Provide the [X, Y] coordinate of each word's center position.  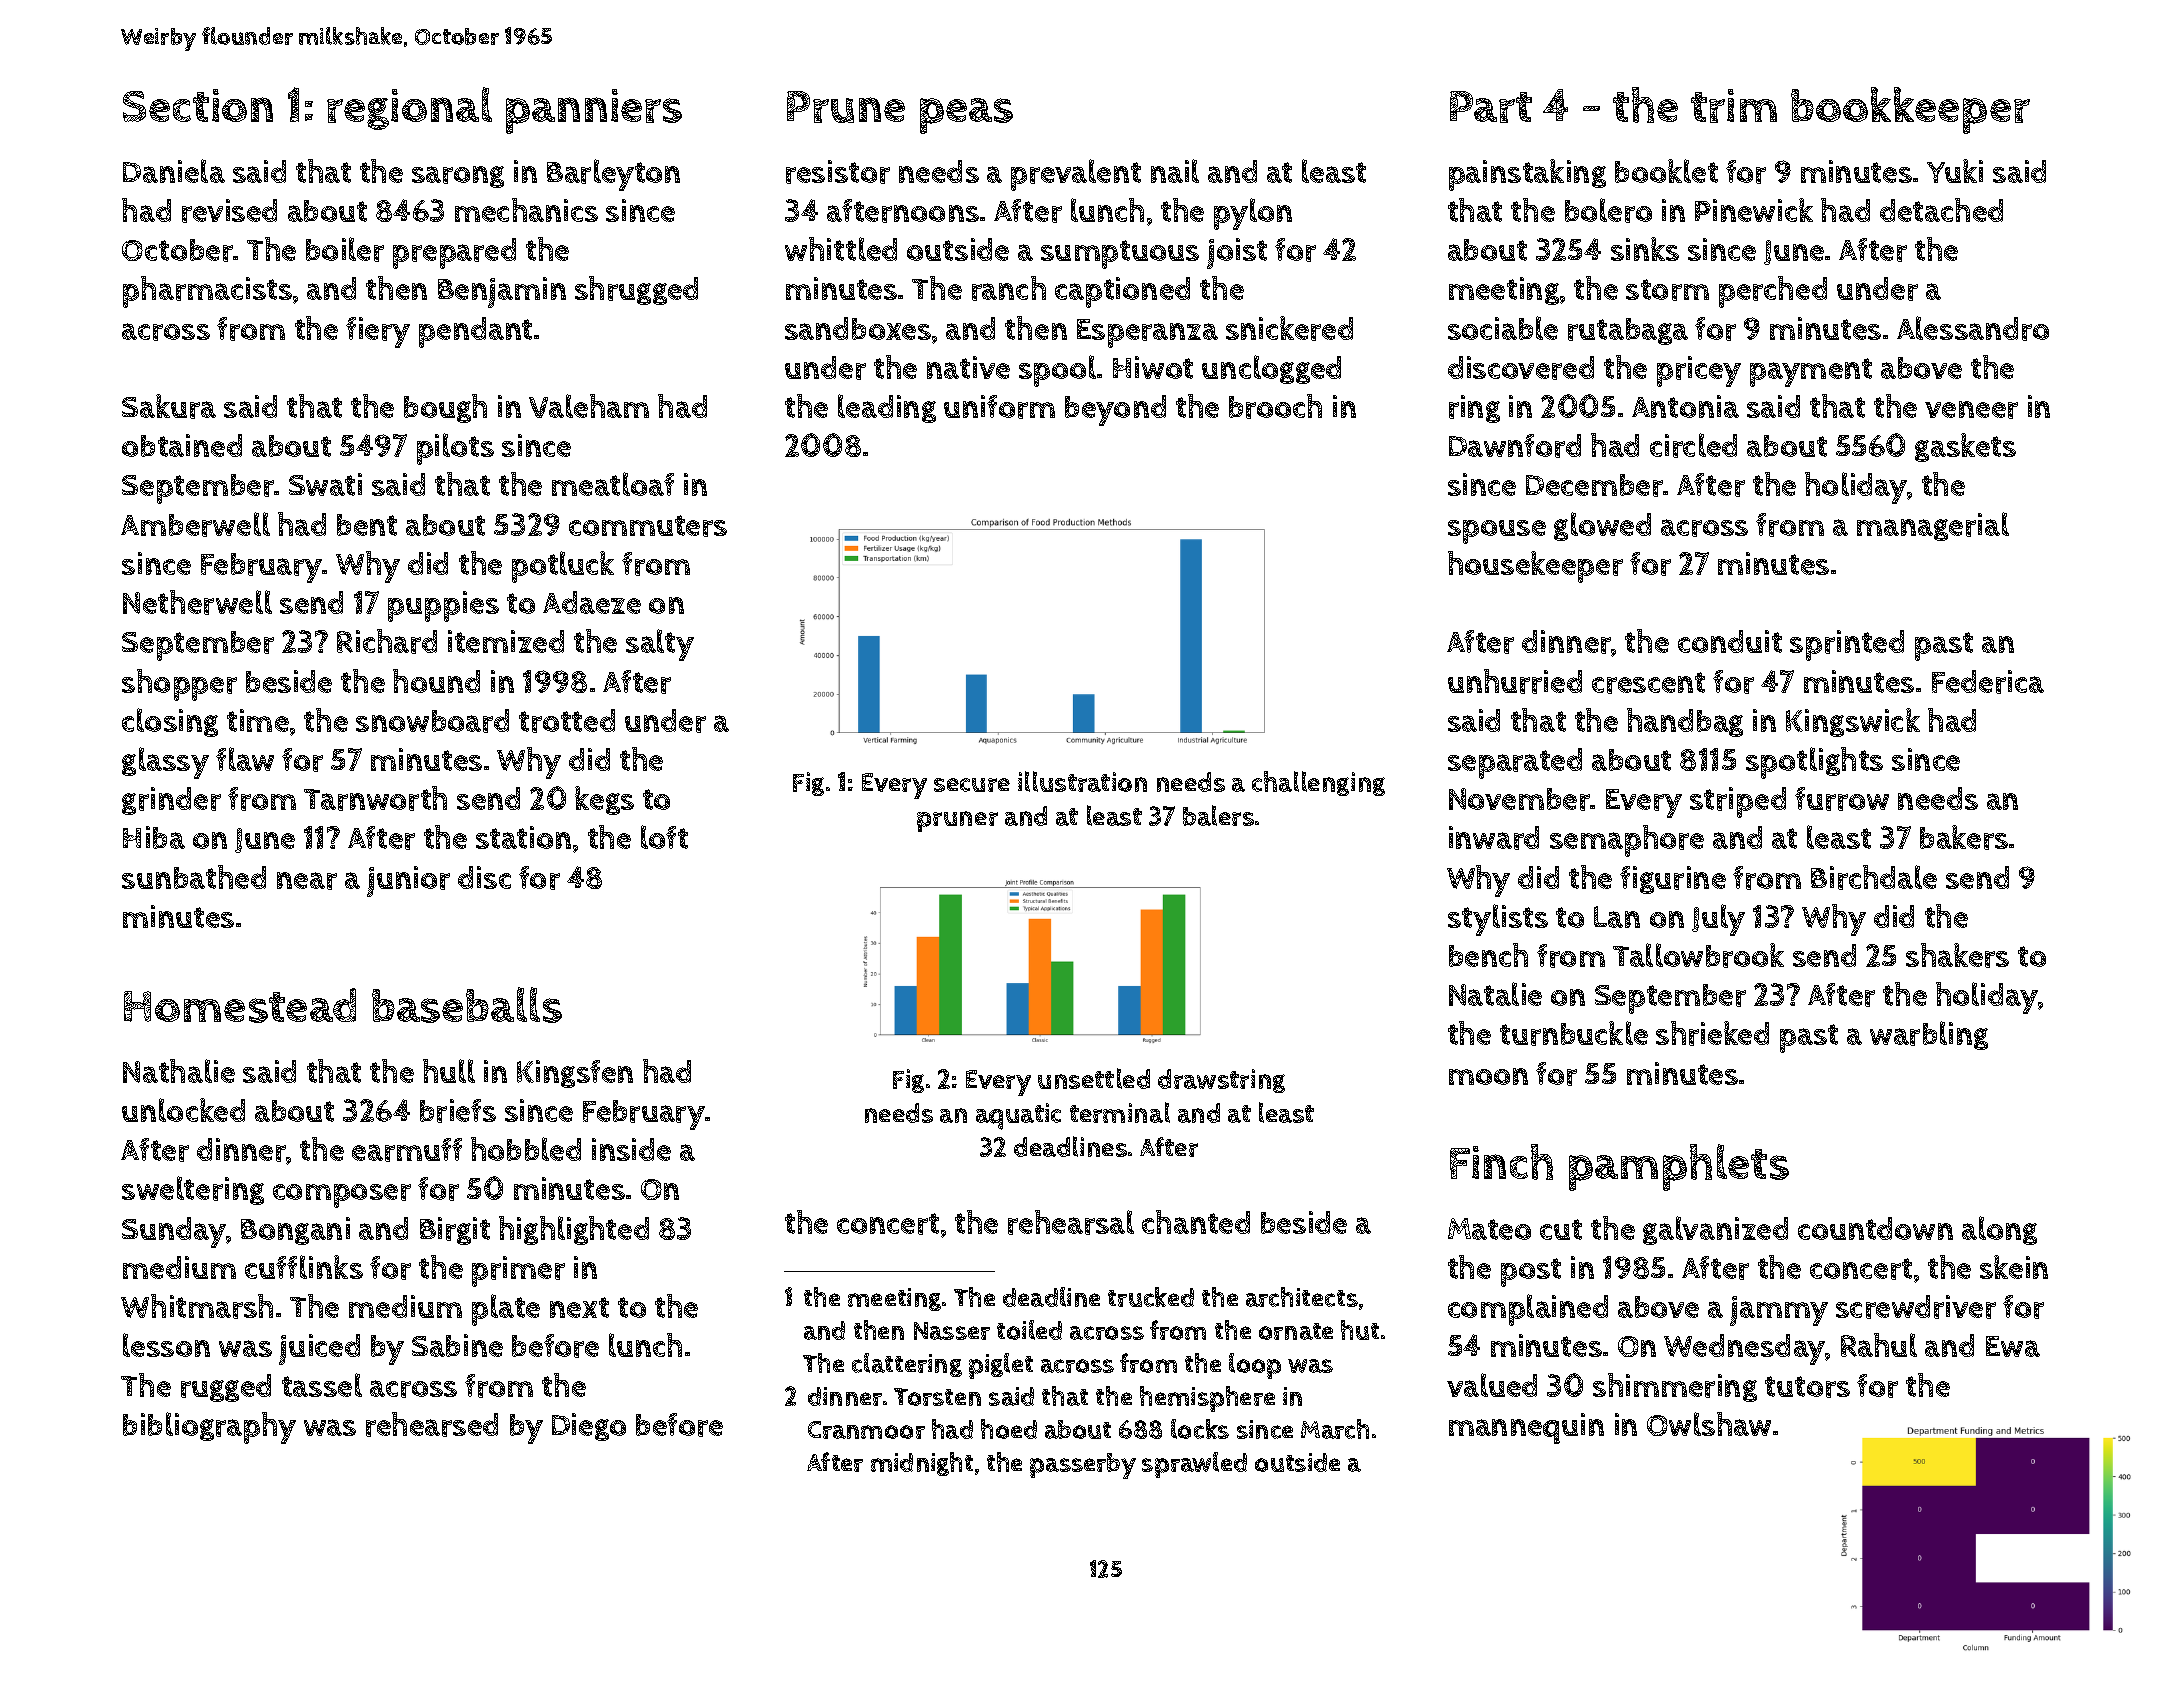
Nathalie [179, 1071]
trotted [567, 721]
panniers [594, 111]
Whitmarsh [197, 1306]
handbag [1685, 722]
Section [198, 105]
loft [664, 837]
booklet [1666, 171]
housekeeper [1535, 567]
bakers [1964, 837]
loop [1255, 1366]
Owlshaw [1709, 1424]
